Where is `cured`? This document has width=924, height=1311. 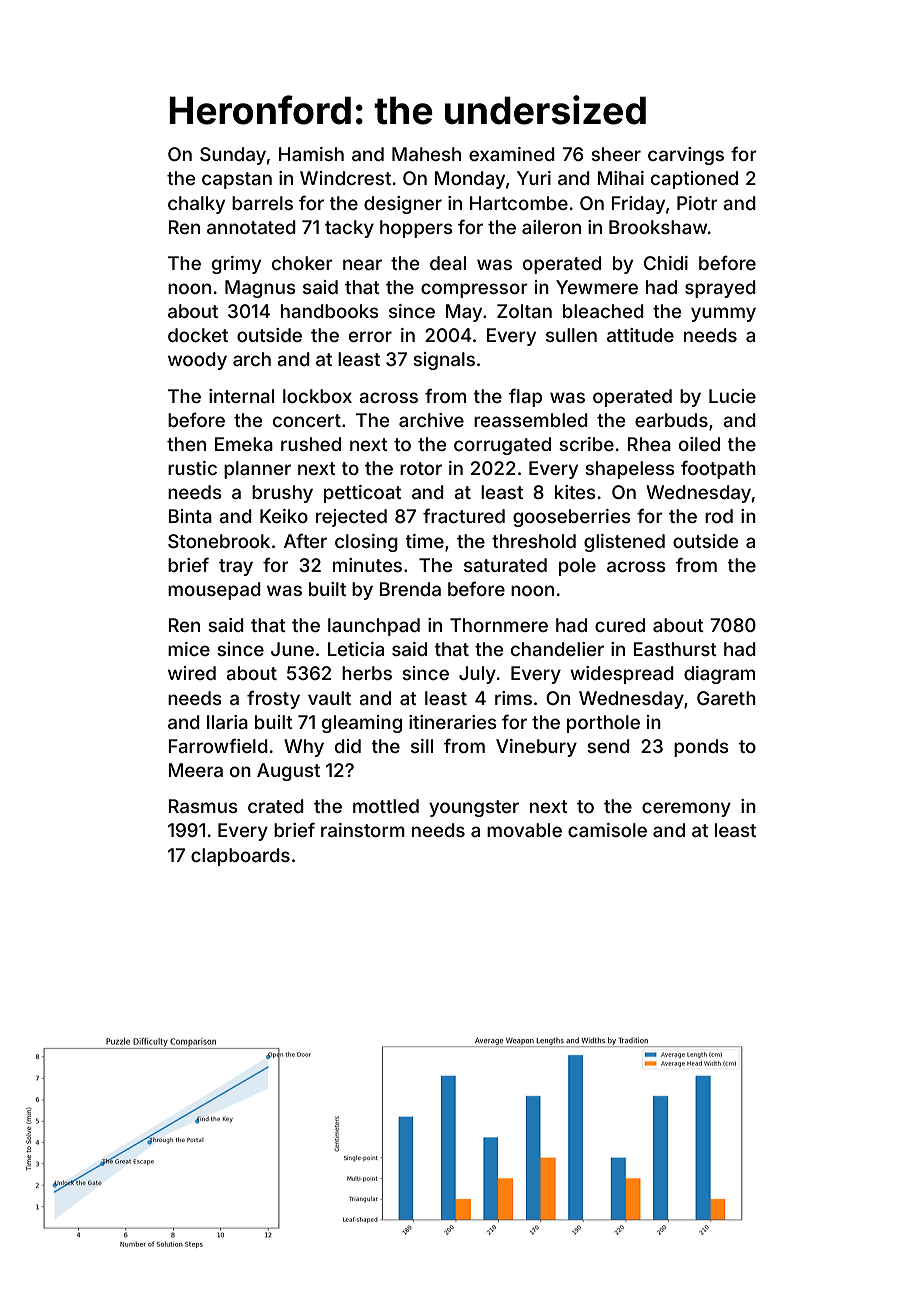
cured is located at coordinates (620, 625).
